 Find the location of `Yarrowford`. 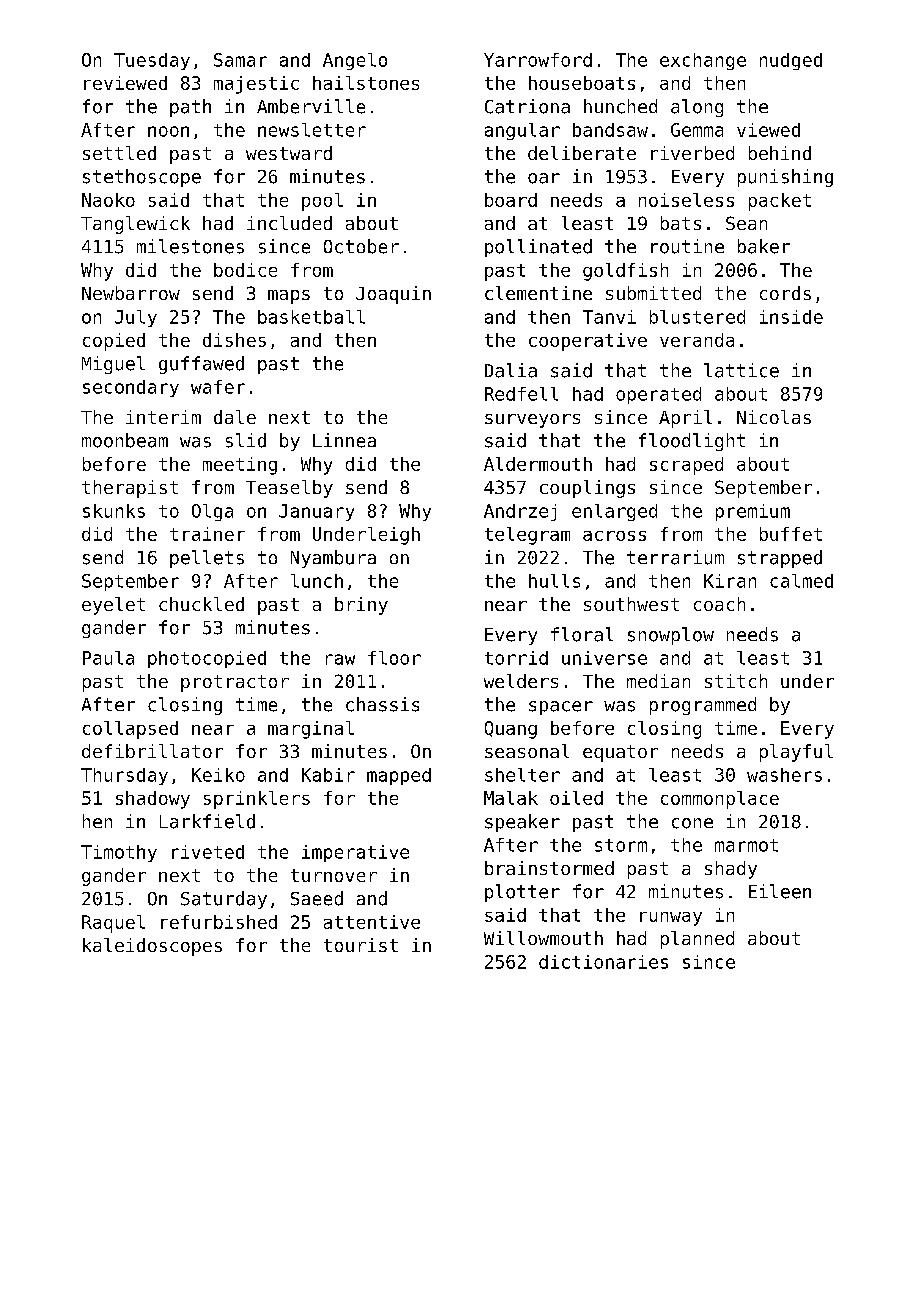

Yarrowford is located at coordinates (538, 60).
